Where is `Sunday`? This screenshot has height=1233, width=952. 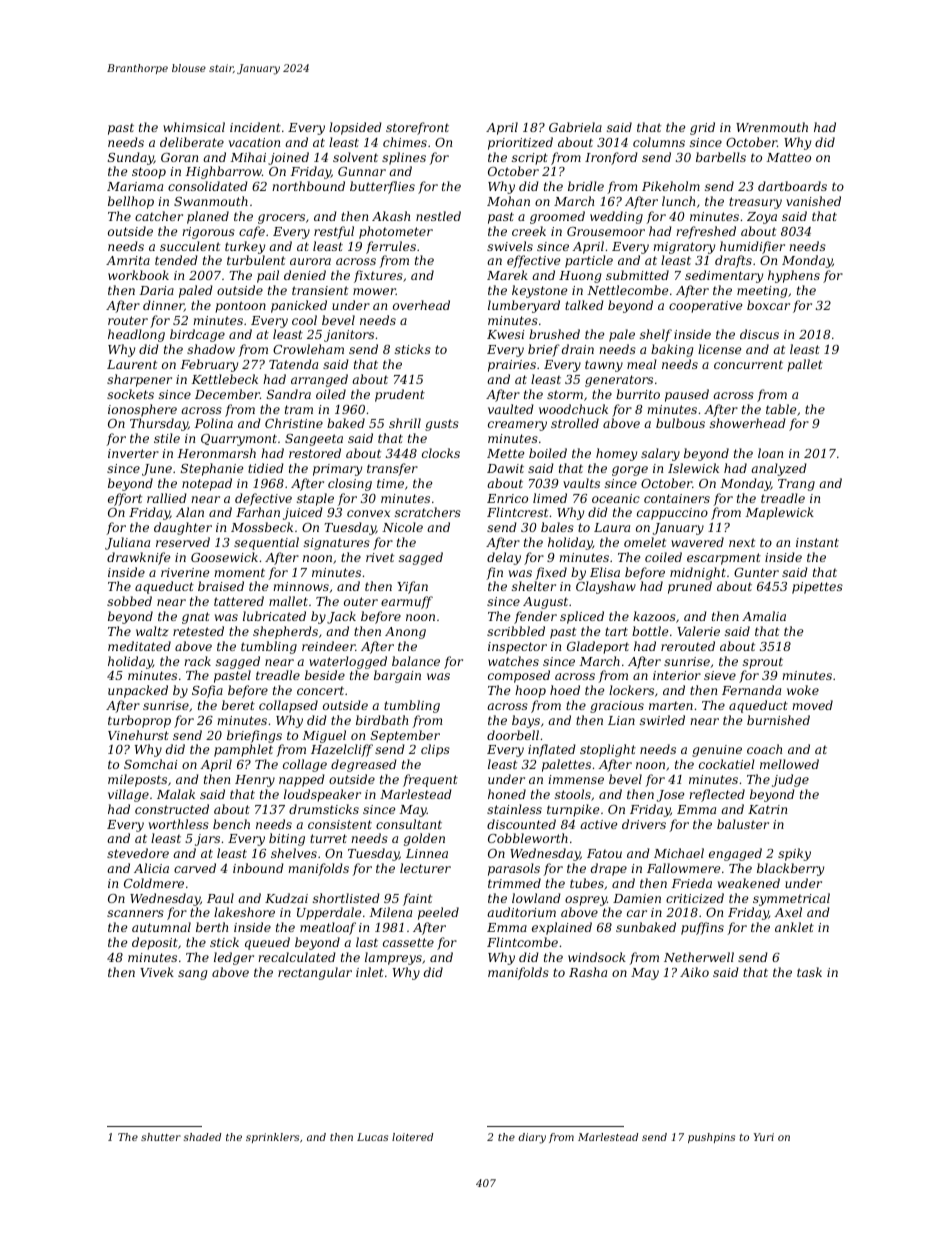
Sunday is located at coordinates (131, 158).
